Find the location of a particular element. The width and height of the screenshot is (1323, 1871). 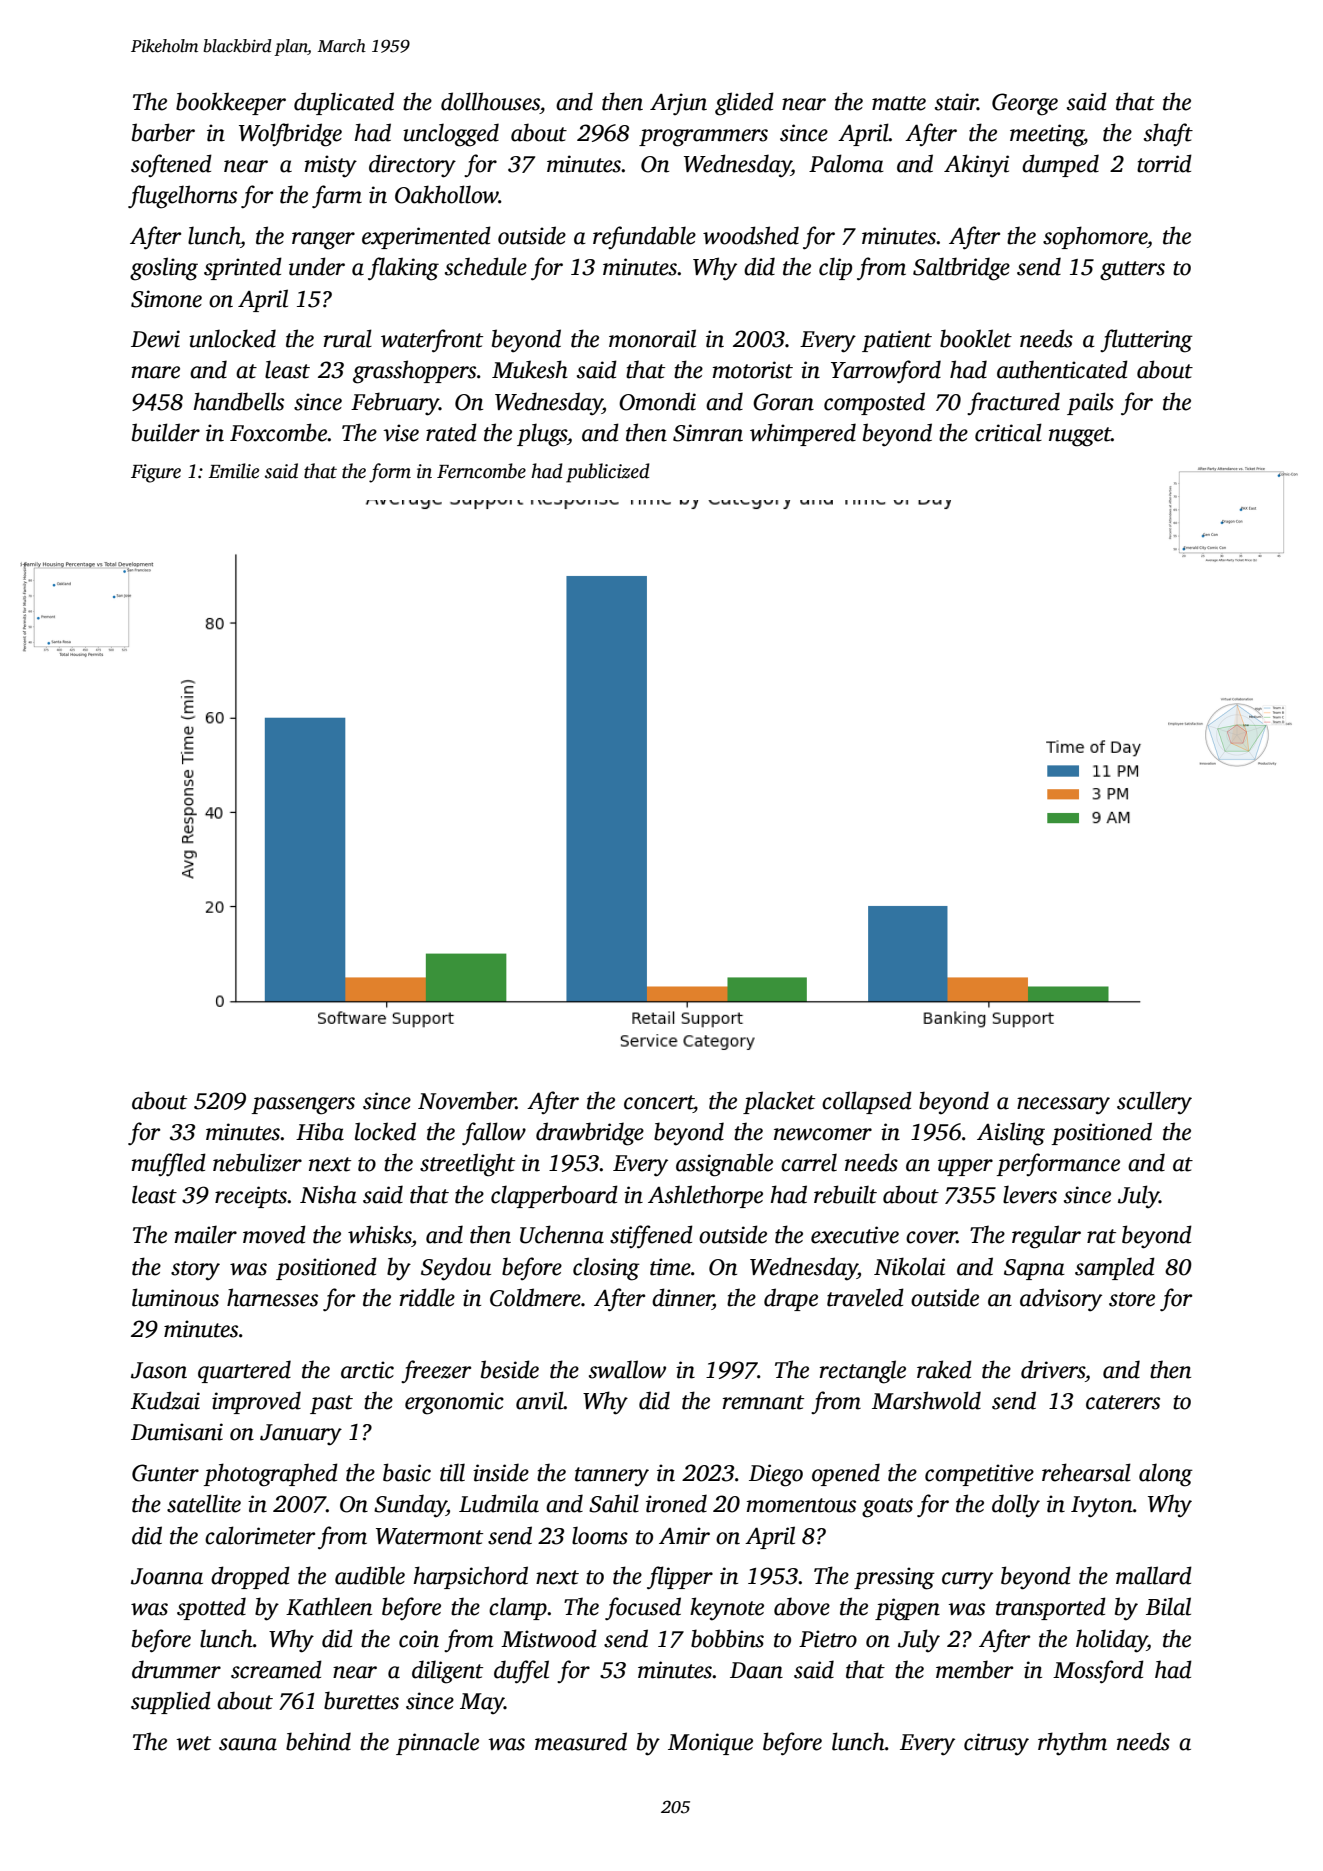

schedule is located at coordinates (486, 266).
